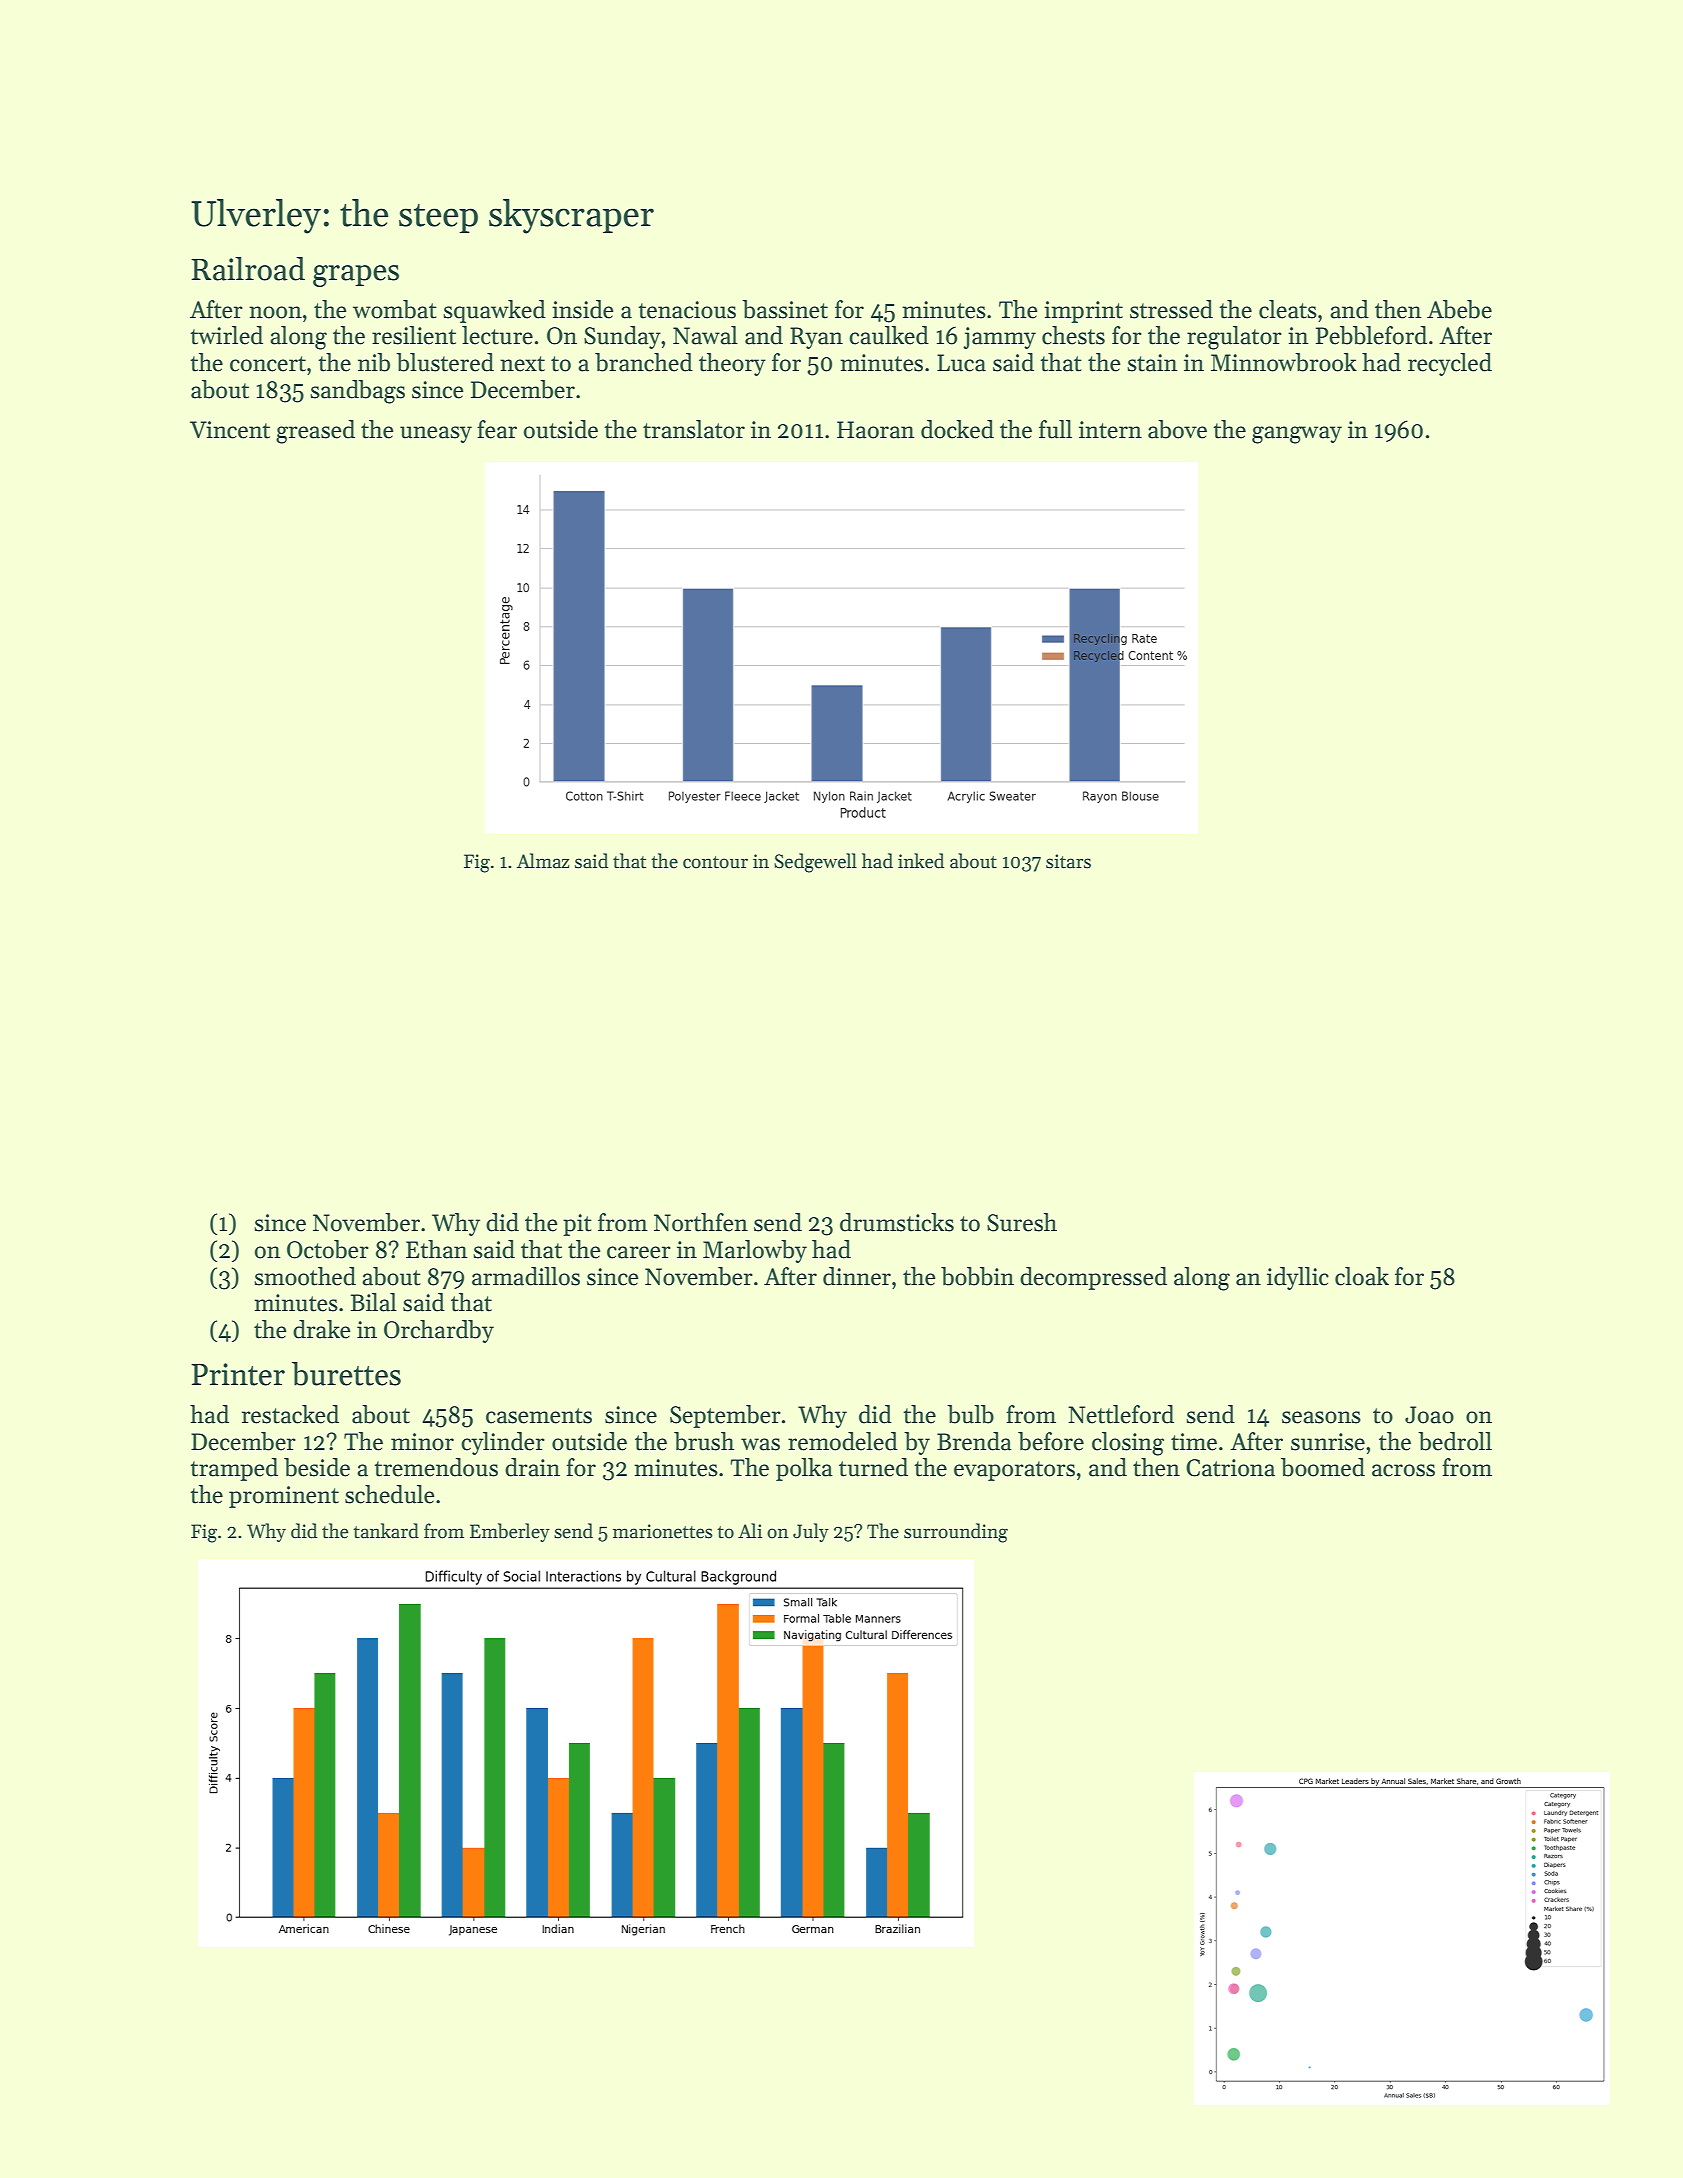 This screenshot has height=2178, width=1683. What do you see at coordinates (750, 1530) in the screenshot?
I see `Ali` at bounding box center [750, 1530].
